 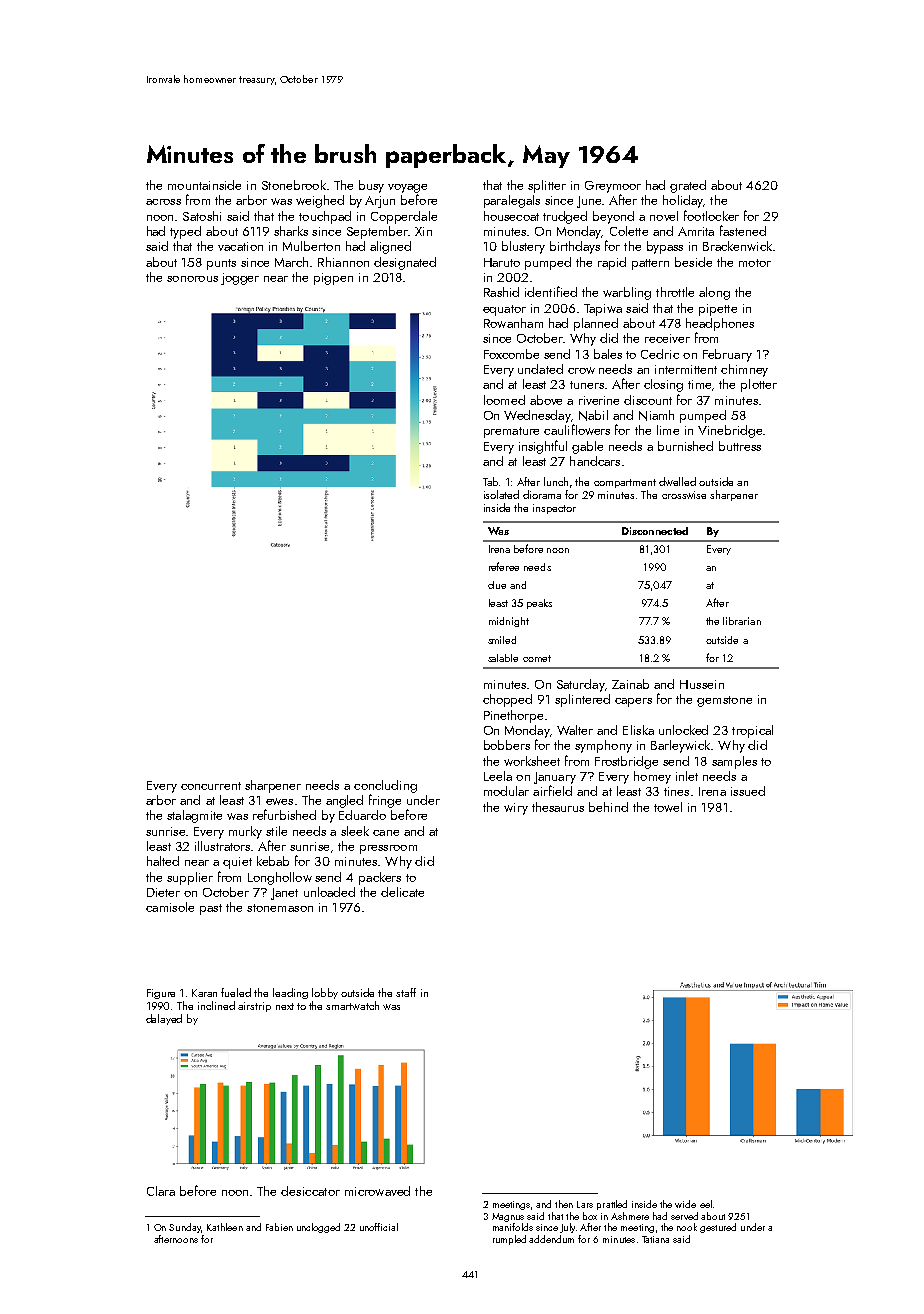 What do you see at coordinates (161, 1191) in the screenshot?
I see `Clara` at bounding box center [161, 1191].
